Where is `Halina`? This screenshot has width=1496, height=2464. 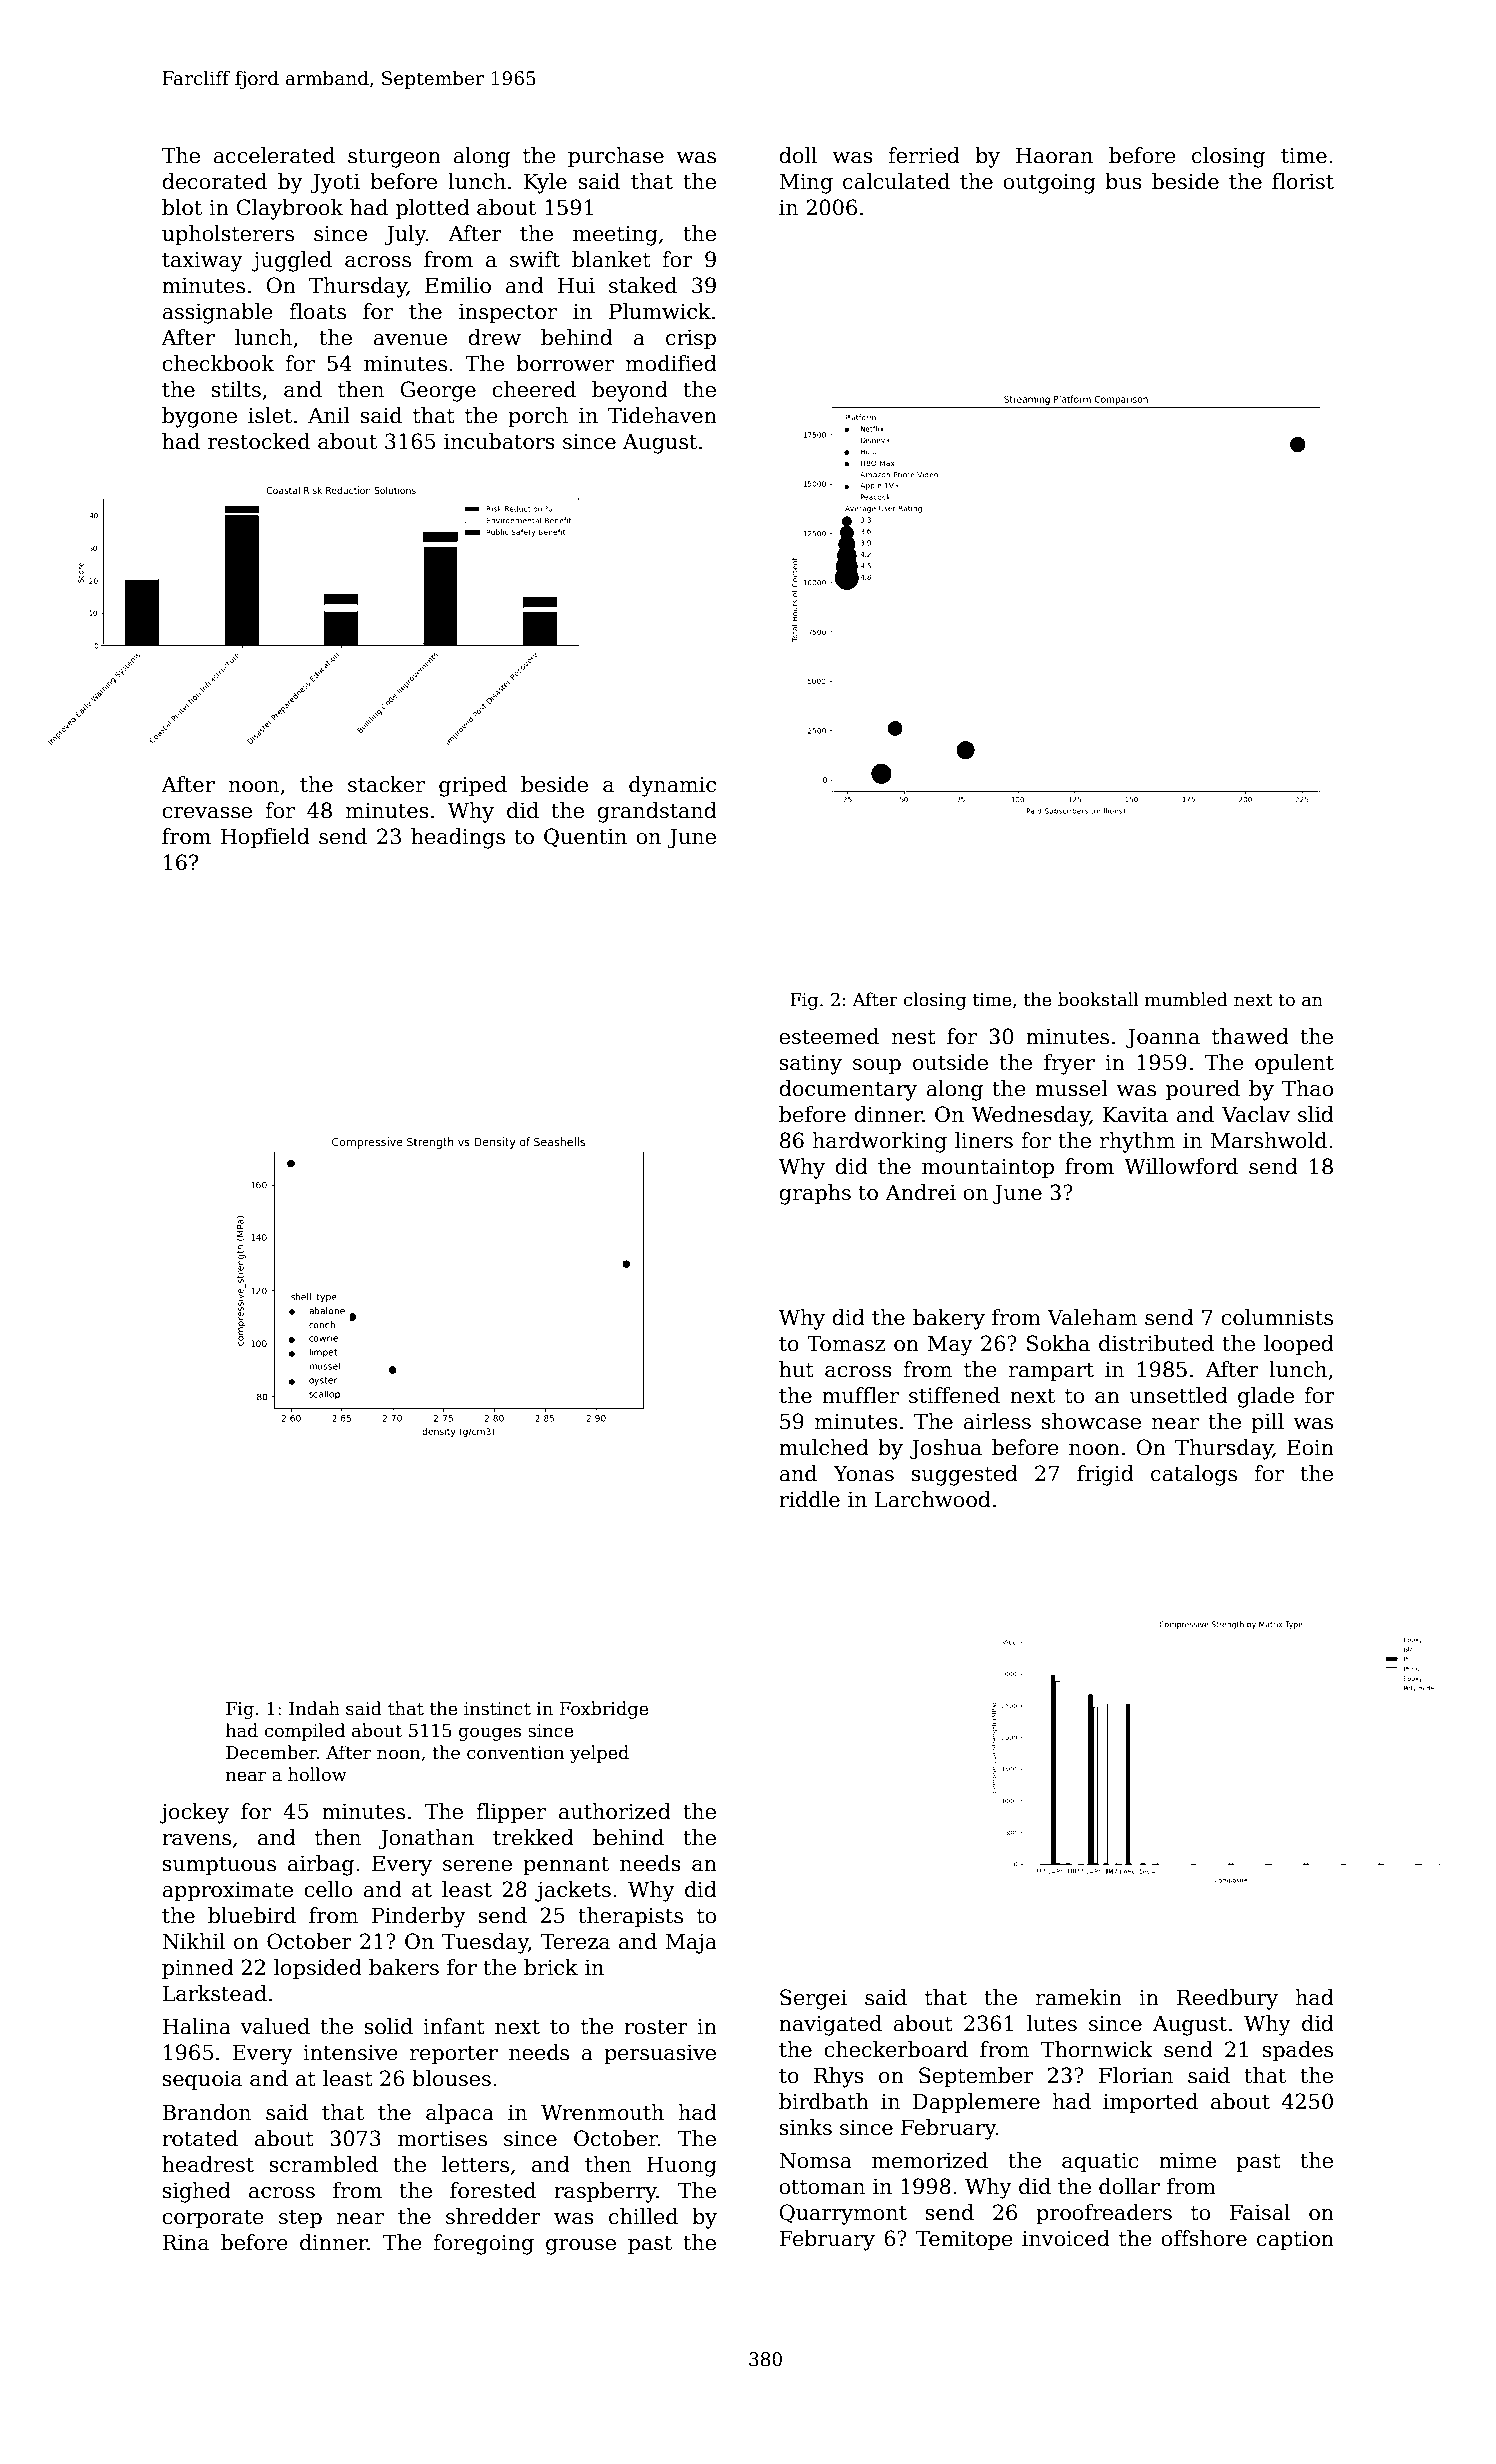
Halina is located at coordinates (196, 2026).
